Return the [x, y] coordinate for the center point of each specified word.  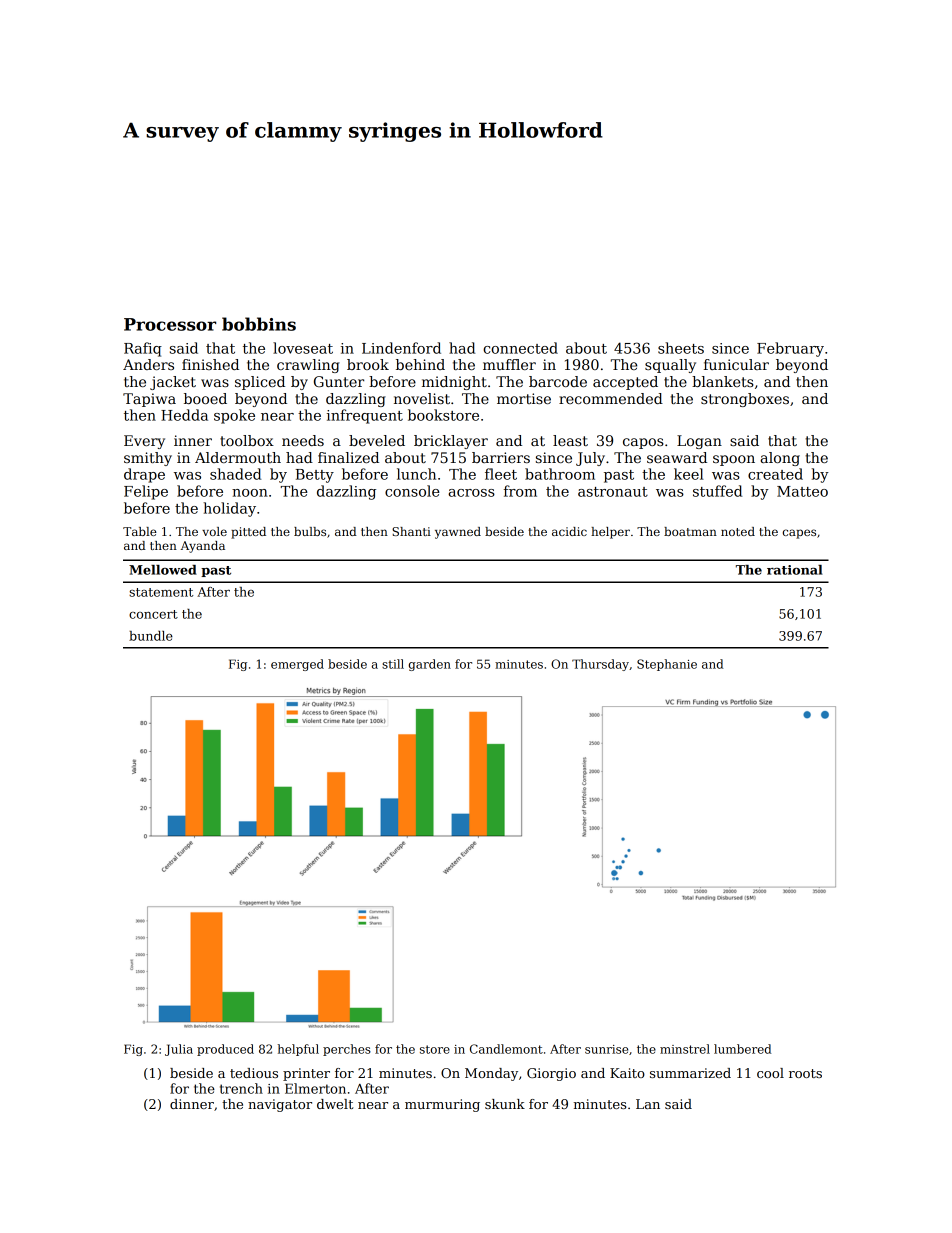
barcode [558, 381]
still [393, 664]
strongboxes [745, 400]
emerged [297, 665]
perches [347, 1050]
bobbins [259, 324]
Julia [179, 1050]
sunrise [606, 1049]
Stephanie [667, 665]
